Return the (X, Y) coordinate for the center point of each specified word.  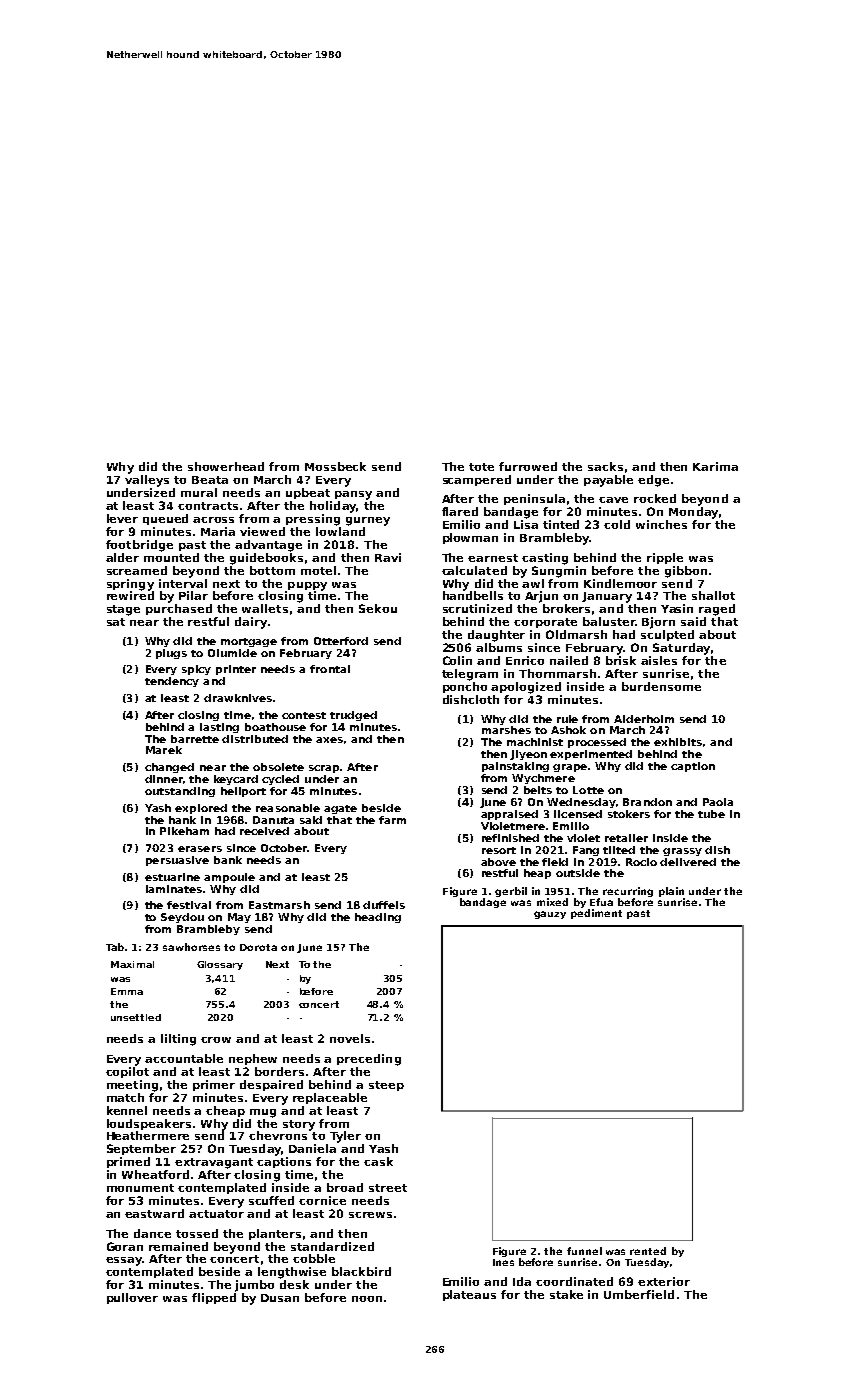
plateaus (469, 1295)
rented (648, 1251)
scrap (324, 769)
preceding (369, 1060)
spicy (196, 670)
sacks (605, 466)
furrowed (528, 466)
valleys (147, 481)
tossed (197, 1233)
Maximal (132, 964)
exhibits (678, 742)
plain (671, 892)
